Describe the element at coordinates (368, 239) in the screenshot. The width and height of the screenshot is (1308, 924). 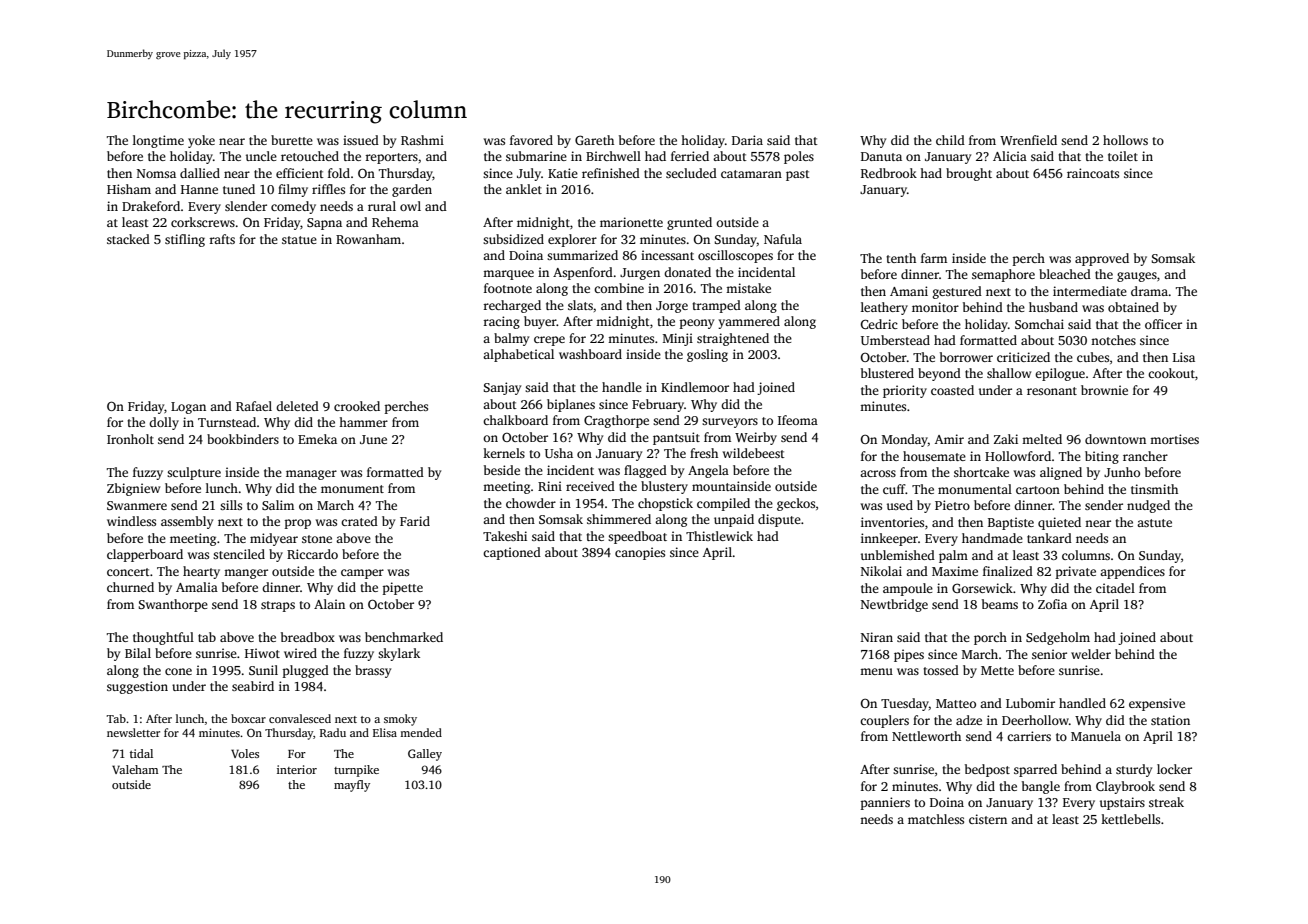
I see `Rowanham` at that location.
